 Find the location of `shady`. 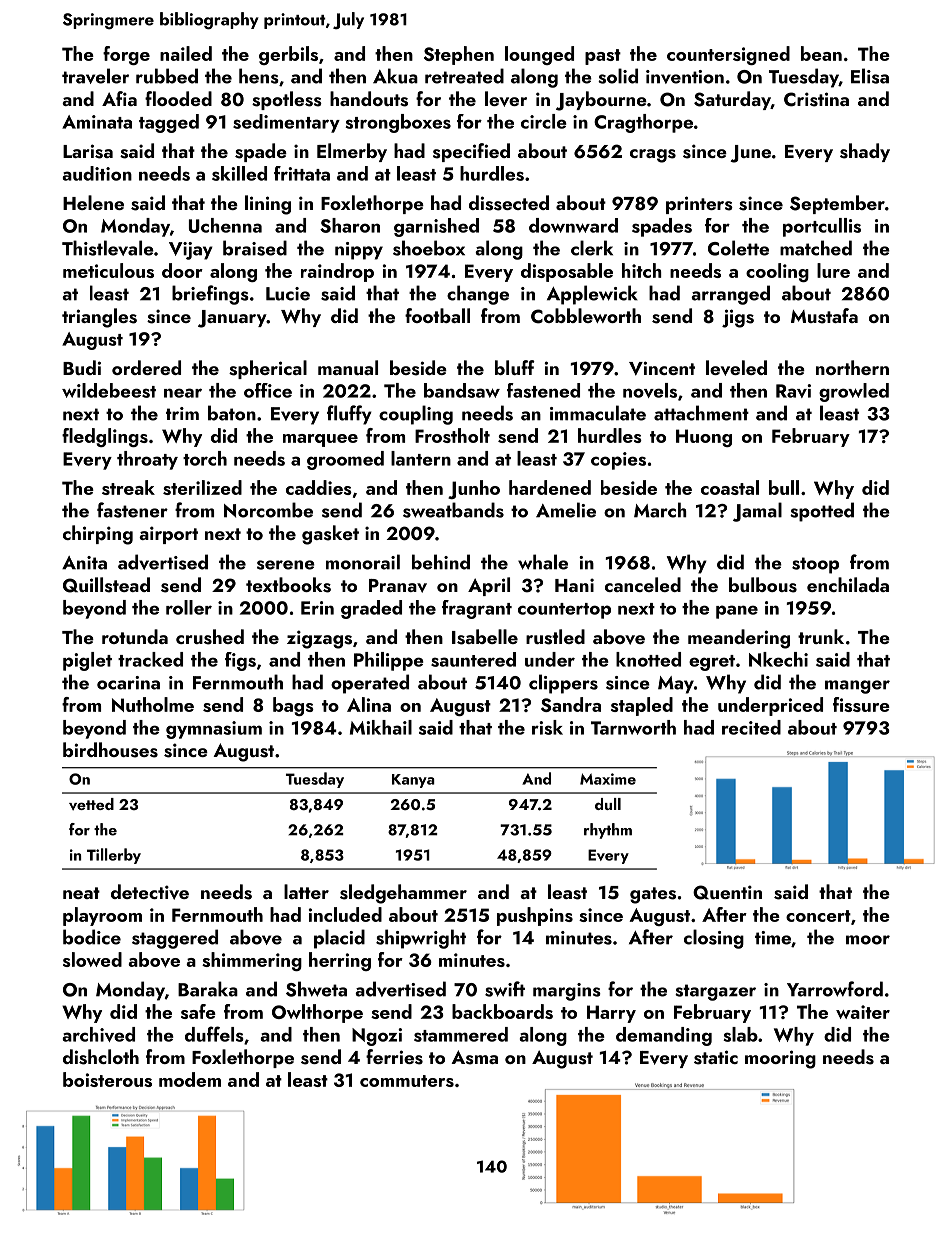

shady is located at coordinates (865, 152).
